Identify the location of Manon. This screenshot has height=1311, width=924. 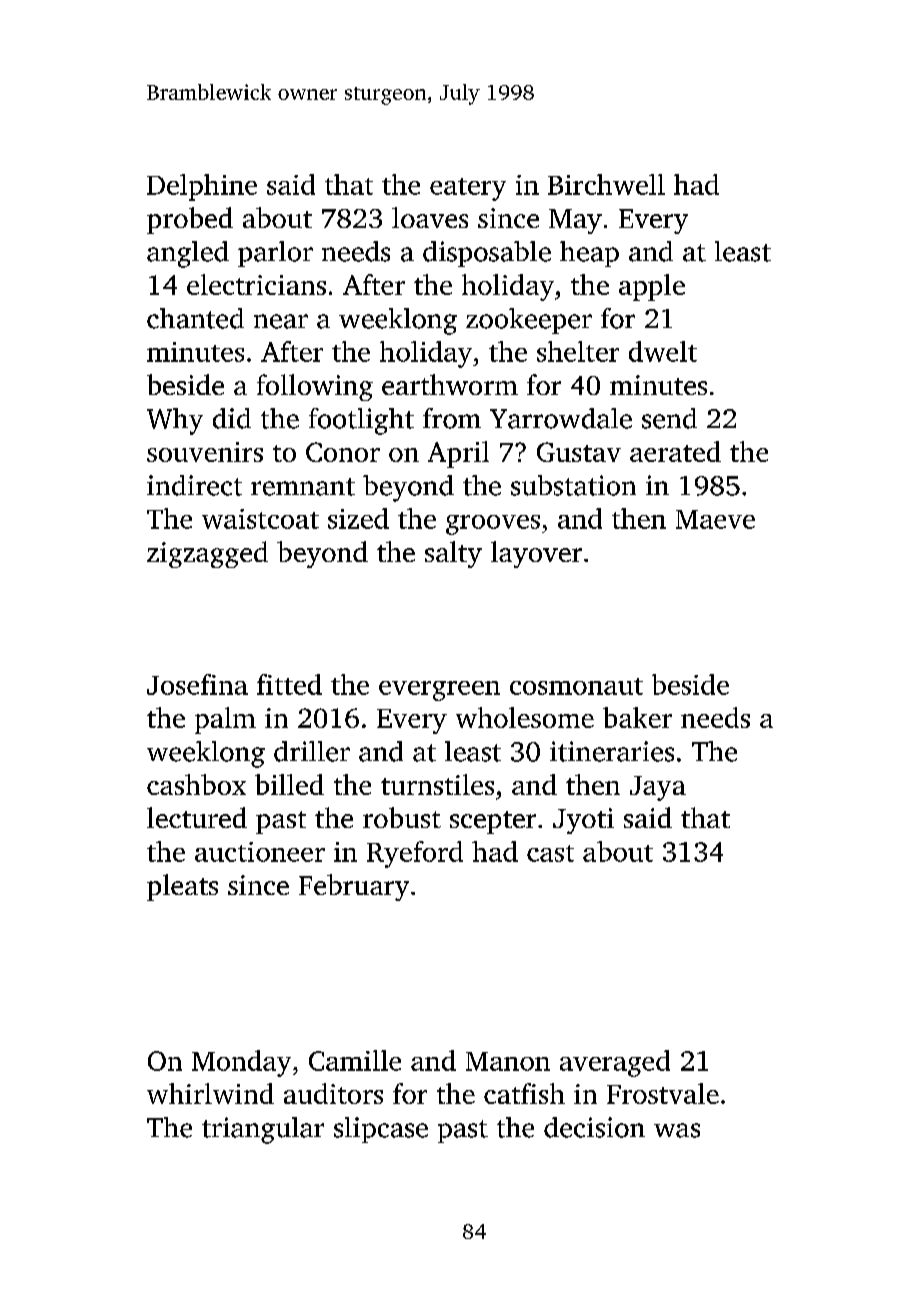
(508, 1061).
